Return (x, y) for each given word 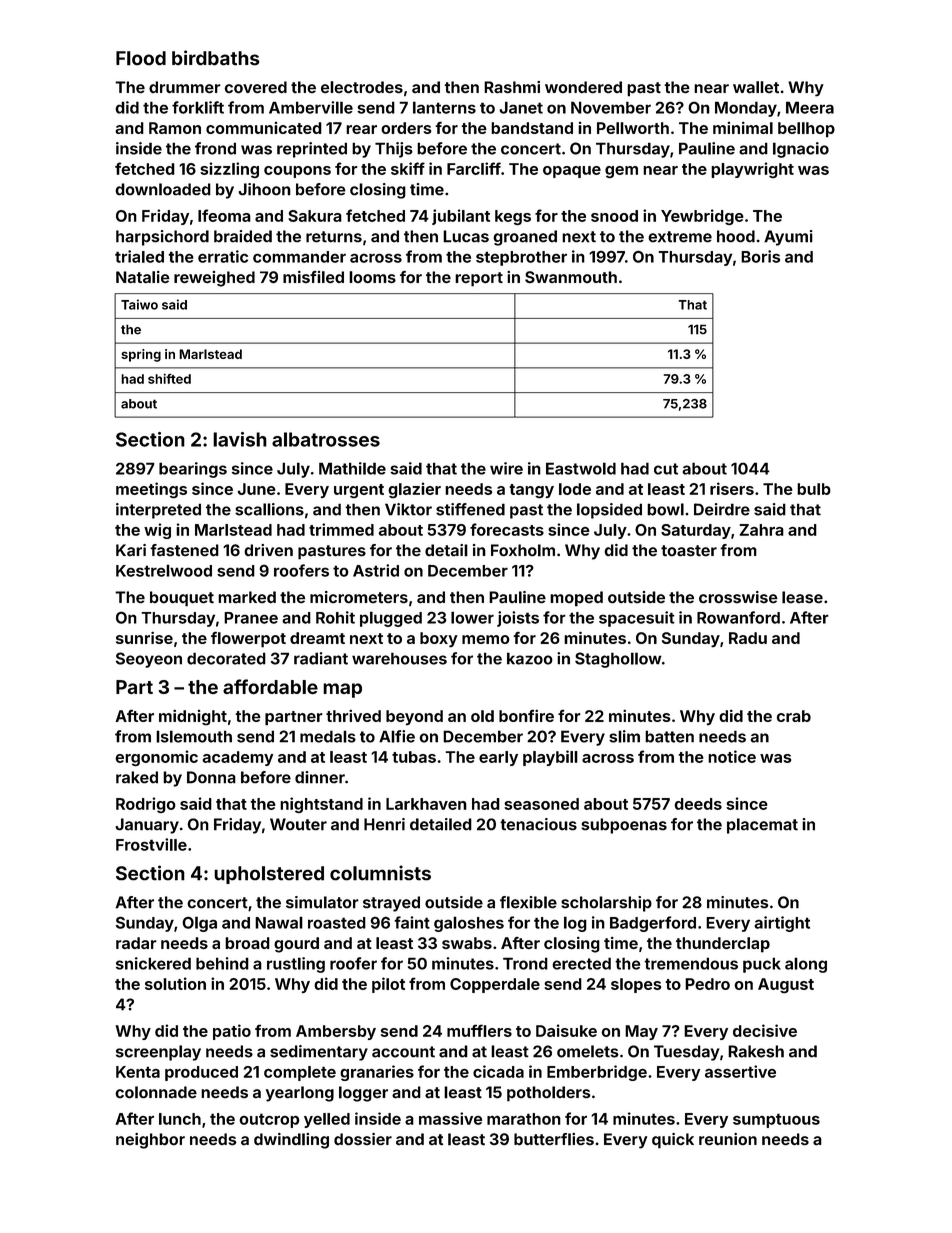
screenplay (158, 1053)
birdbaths (216, 58)
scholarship (606, 904)
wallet (756, 87)
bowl (665, 509)
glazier (414, 490)
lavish (240, 439)
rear (361, 129)
